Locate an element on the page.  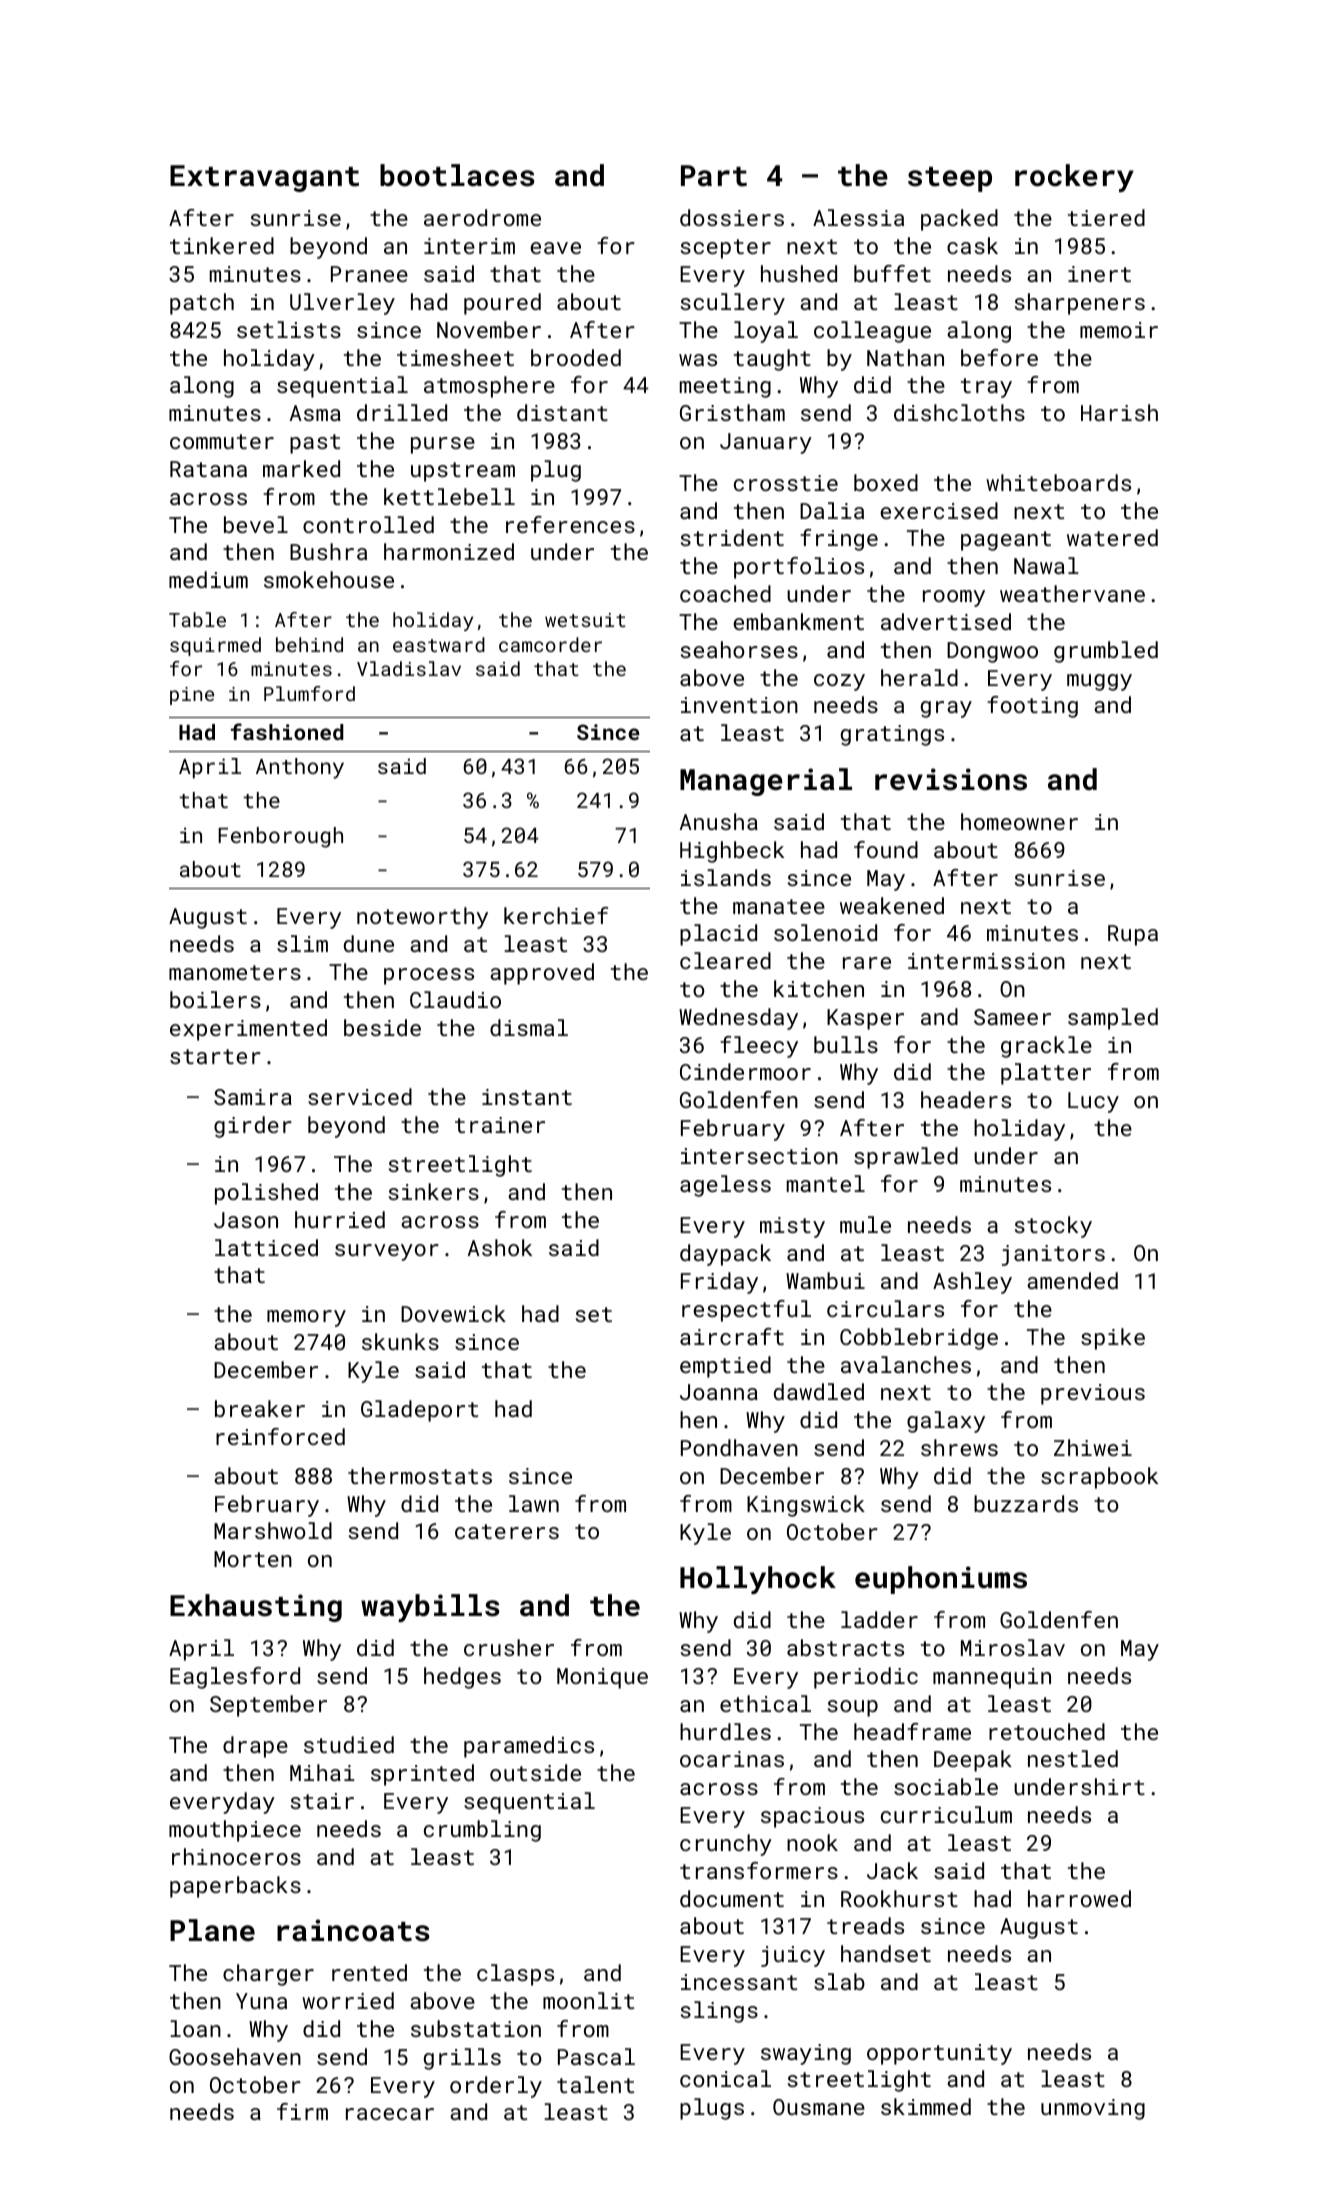
previous is located at coordinates (1093, 1394).
